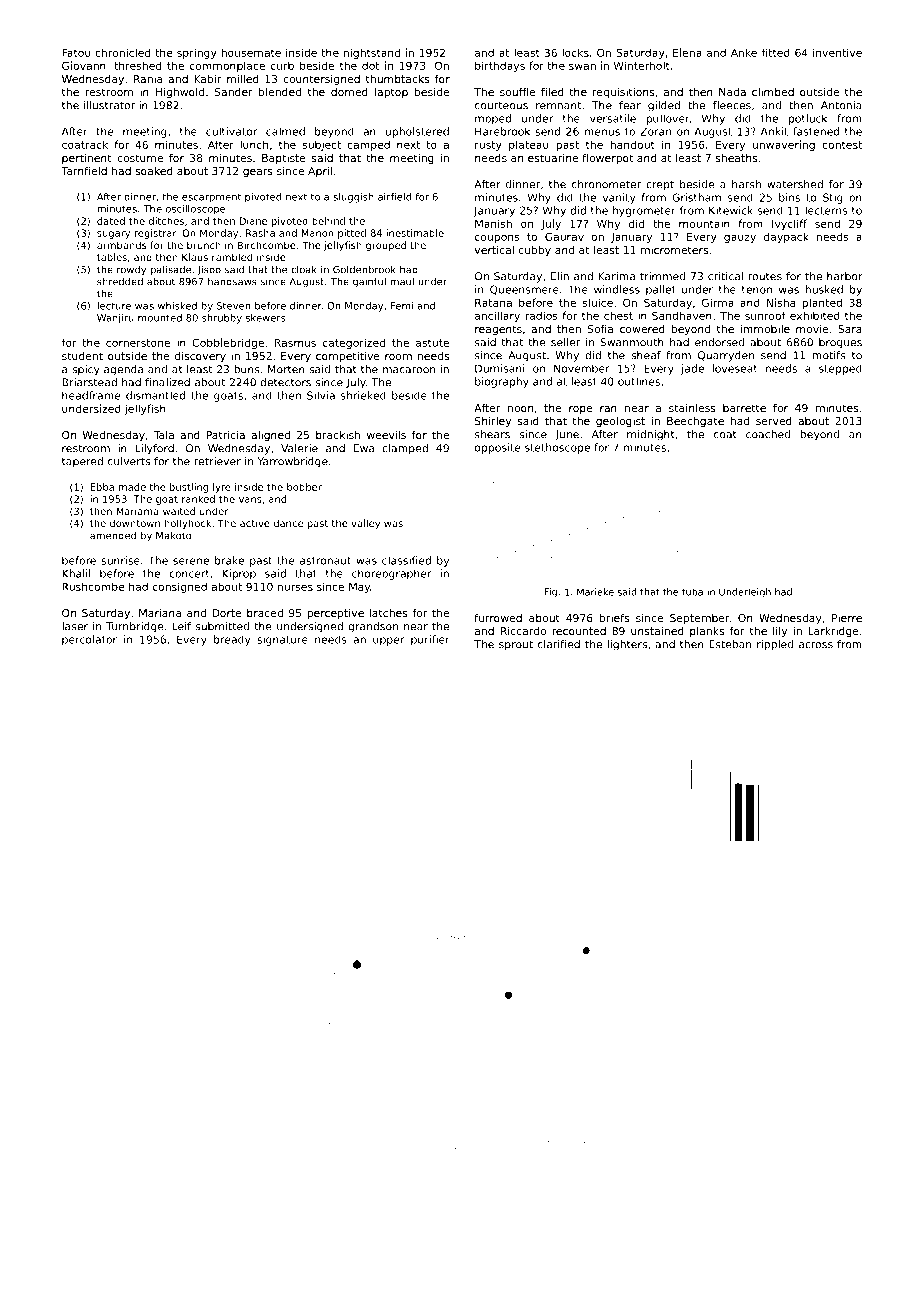 Image resolution: width=924 pixels, height=1308 pixels. I want to click on Ratana, so click(493, 303).
